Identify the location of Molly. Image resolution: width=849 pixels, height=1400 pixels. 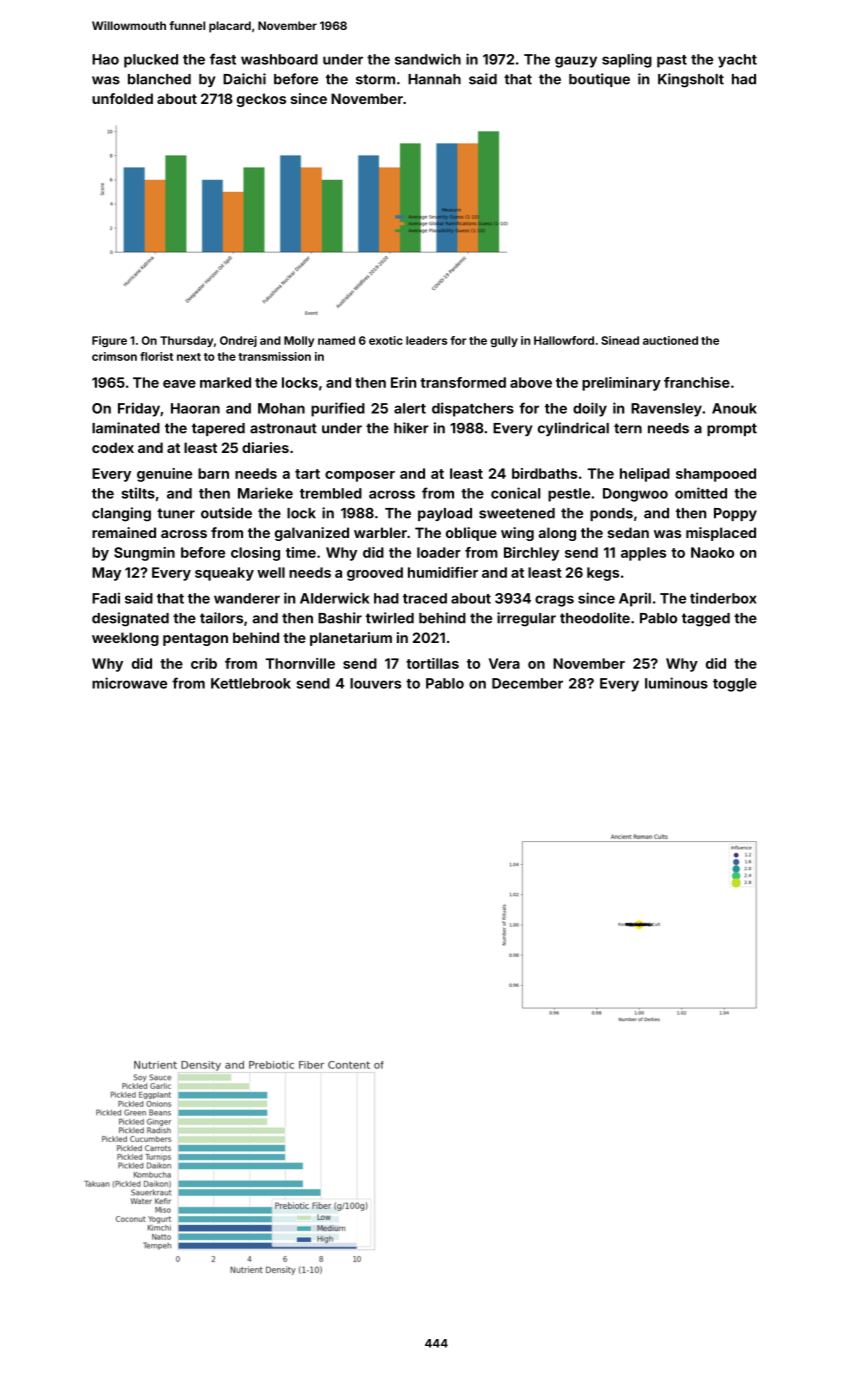
(299, 341).
